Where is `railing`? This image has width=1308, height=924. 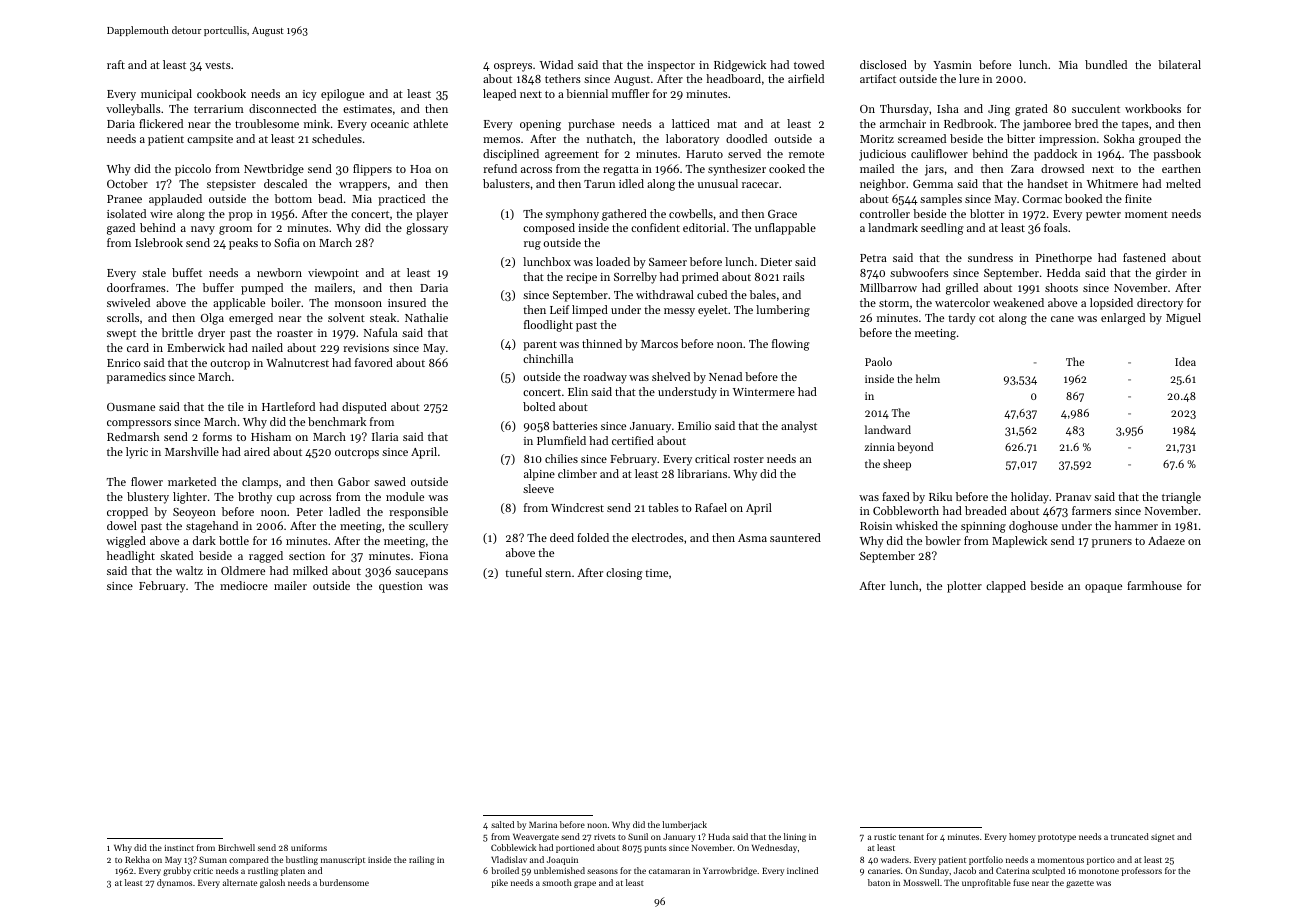
railing is located at coordinates (422, 860).
